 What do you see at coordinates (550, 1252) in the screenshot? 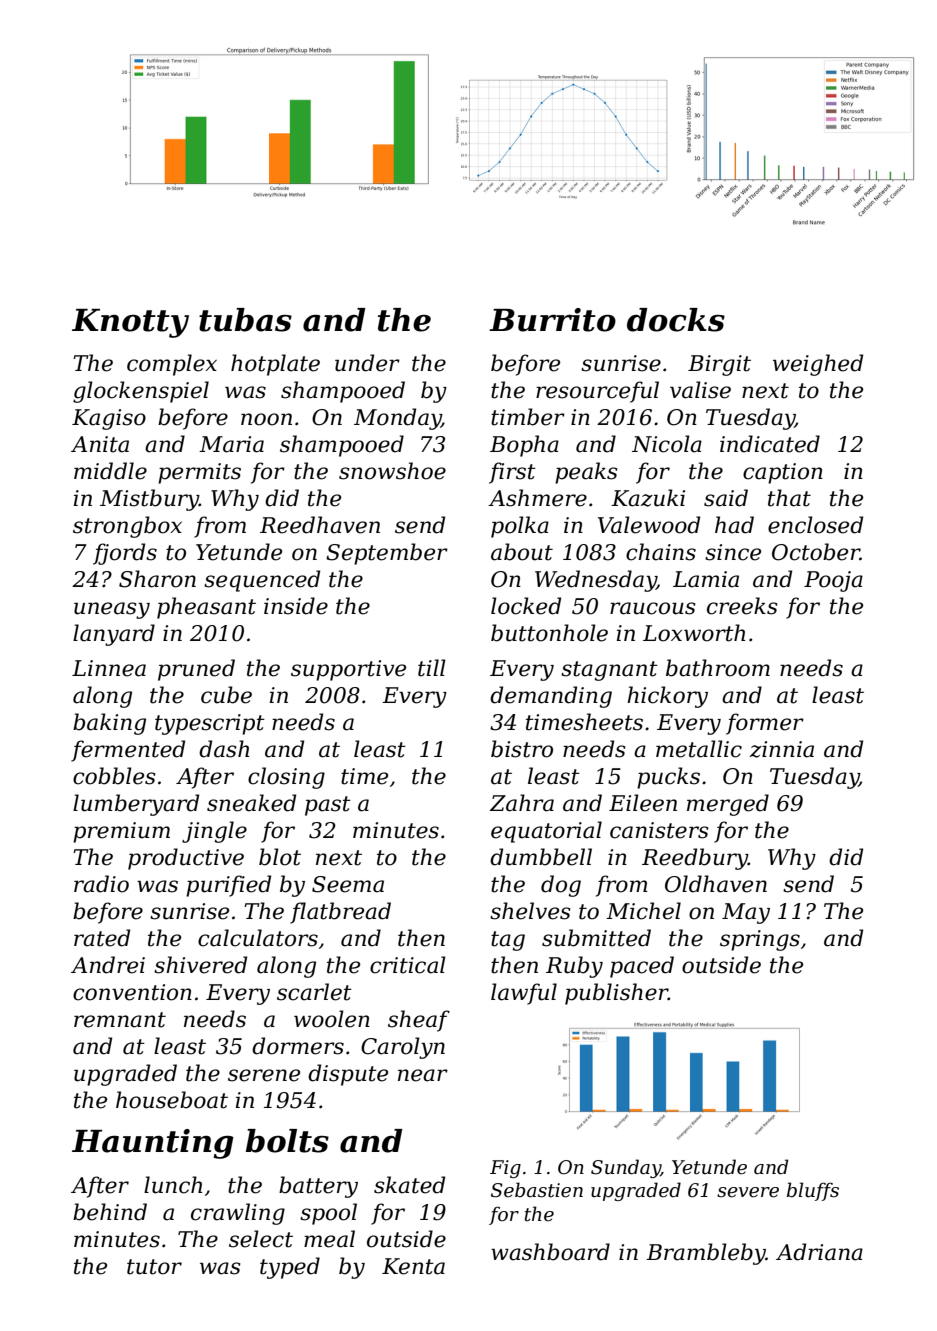
I see `washboard` at bounding box center [550, 1252].
